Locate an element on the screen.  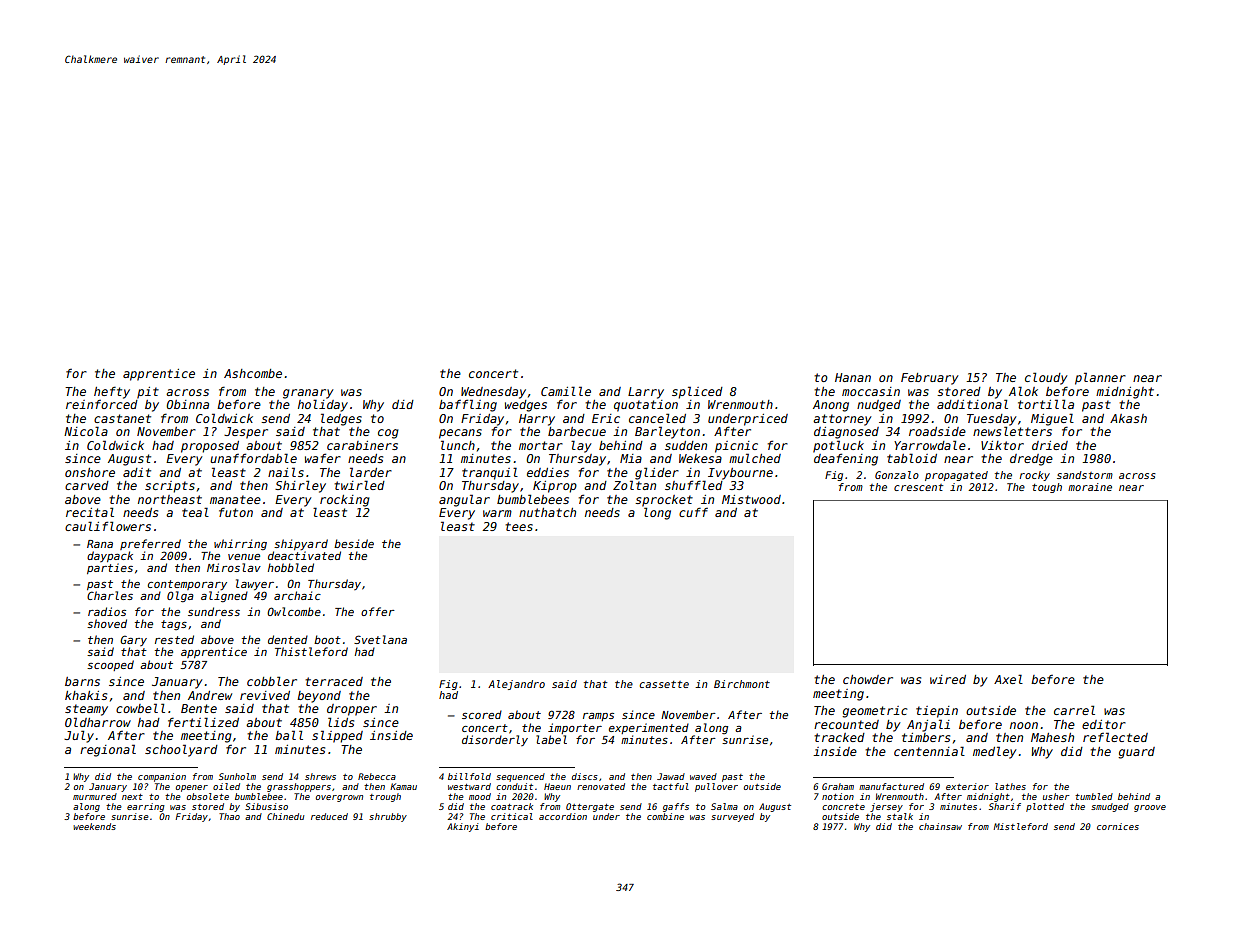
unaffordable is located at coordinates (253, 458).
